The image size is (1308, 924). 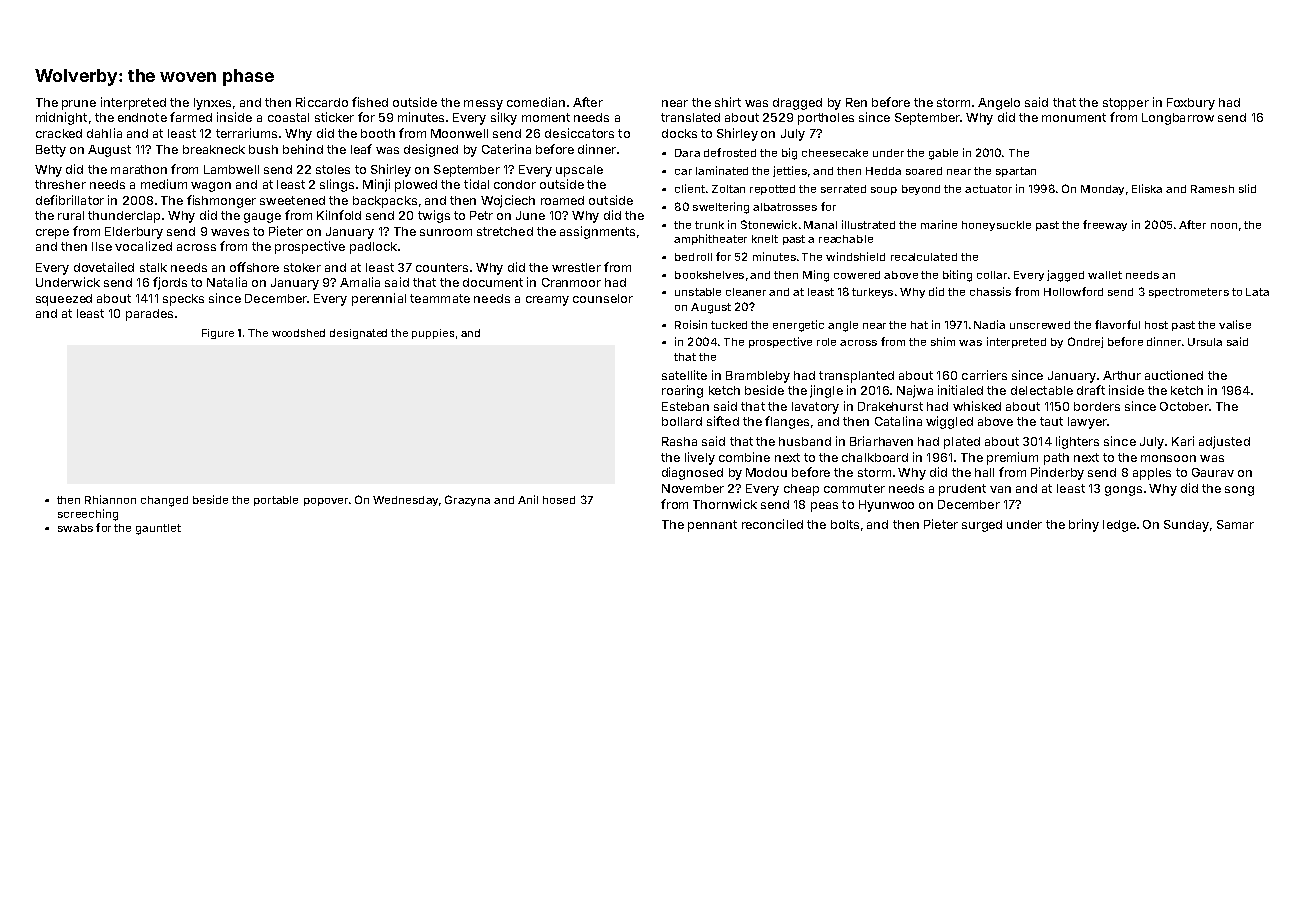 I want to click on Wojciech, so click(x=508, y=201).
